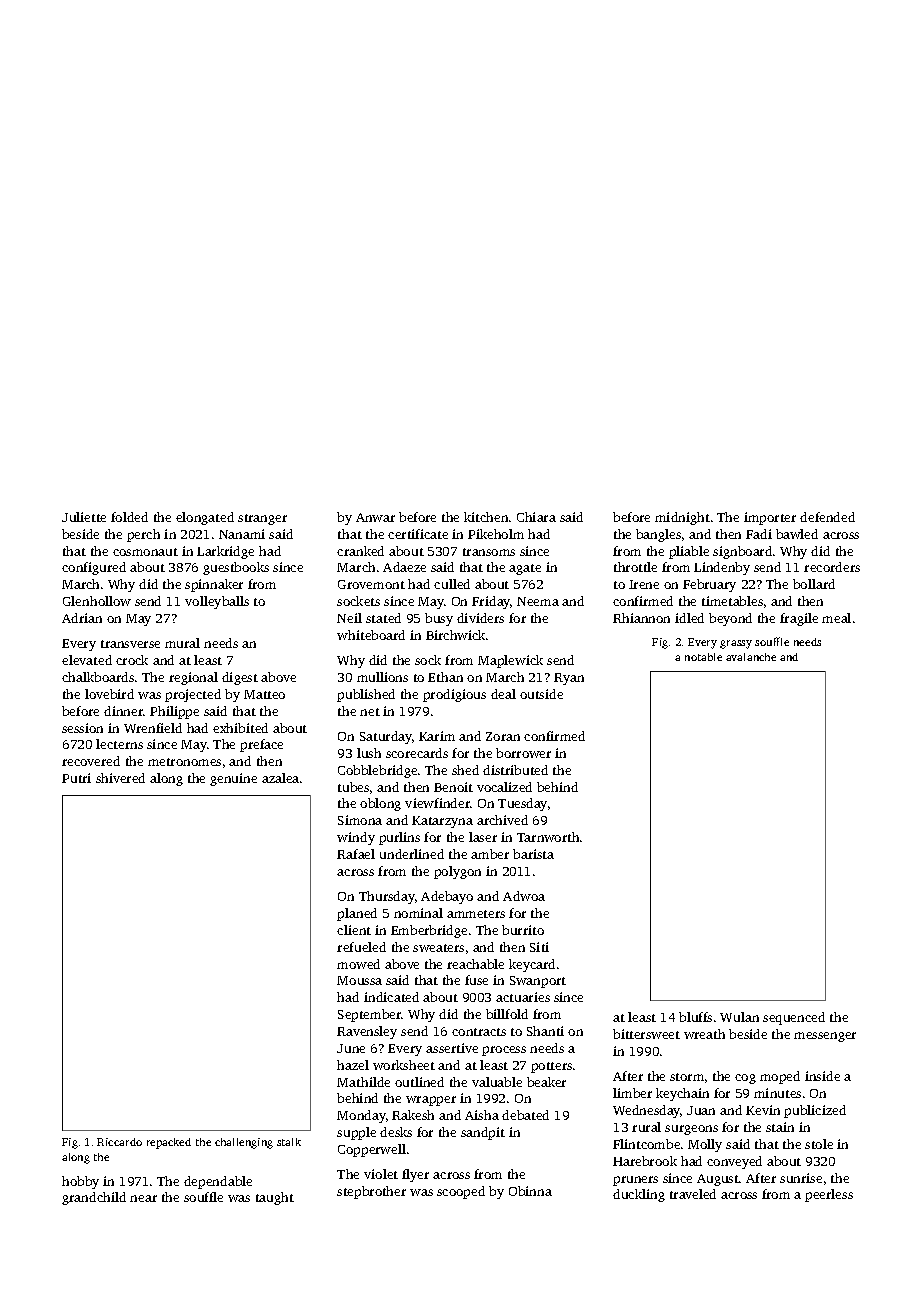  I want to click on folded, so click(129, 517).
